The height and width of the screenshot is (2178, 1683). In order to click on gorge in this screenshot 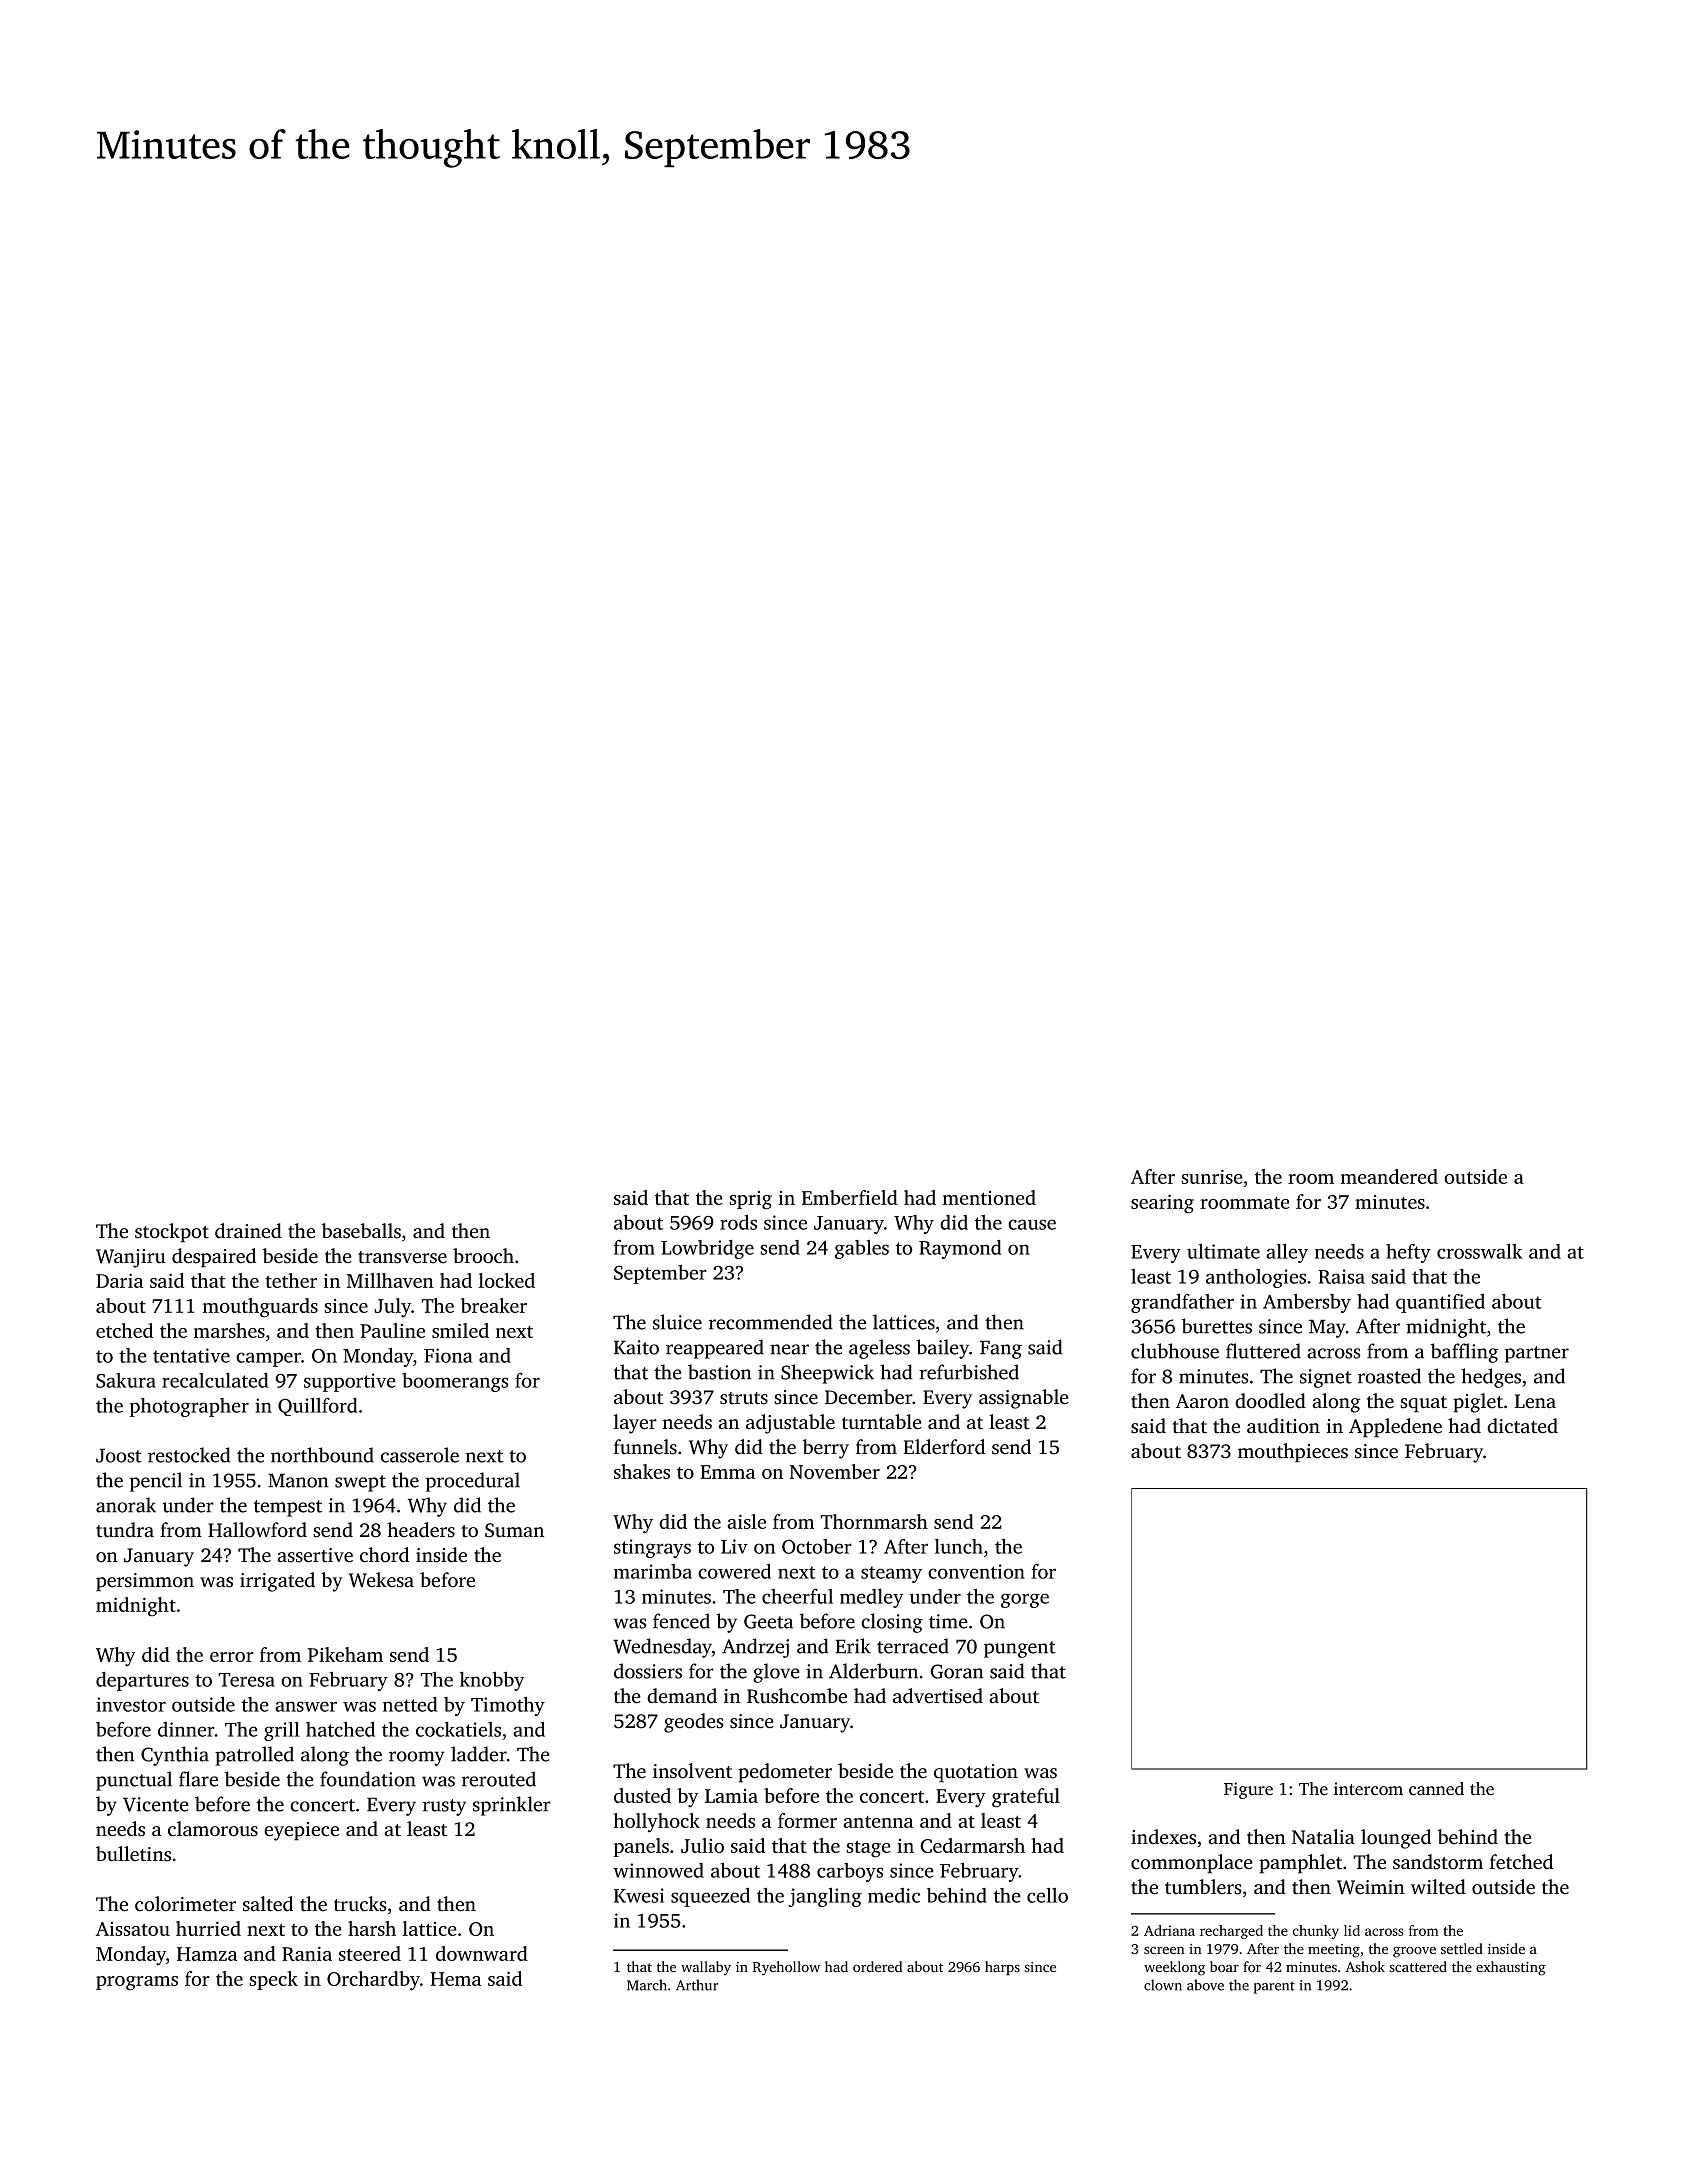, I will do `click(1025, 1600)`.
